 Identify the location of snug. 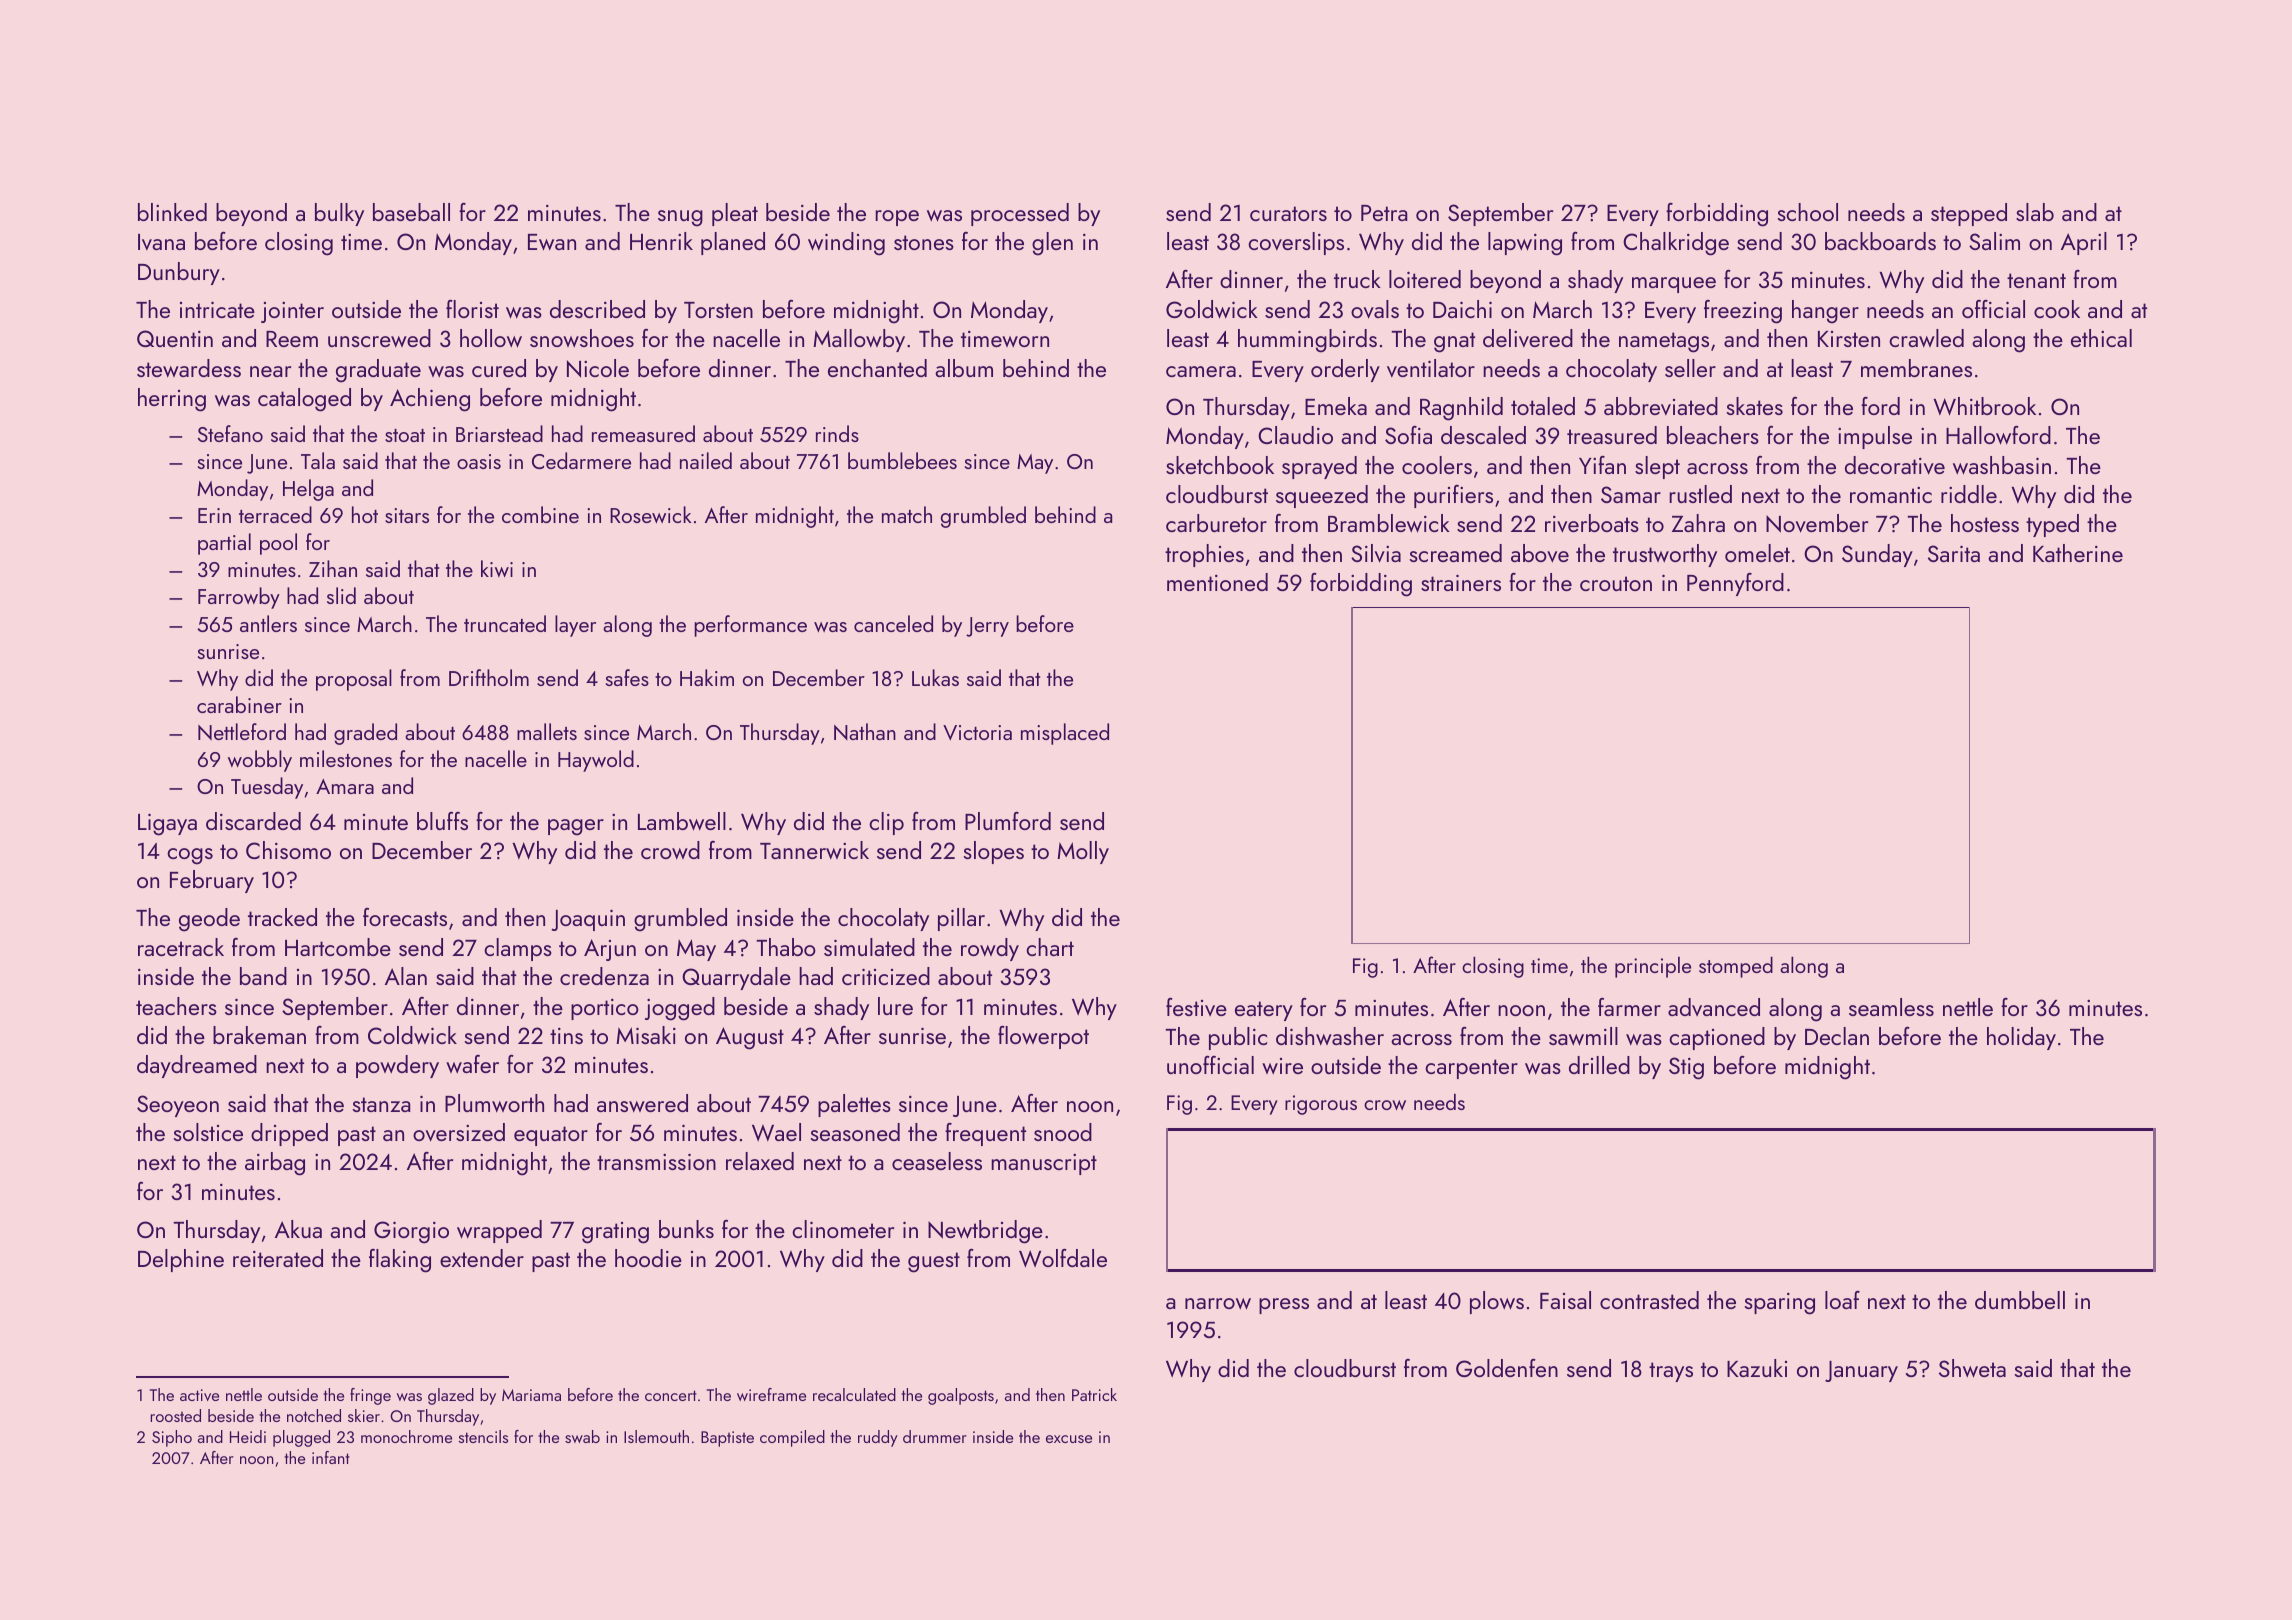
(680, 218).
